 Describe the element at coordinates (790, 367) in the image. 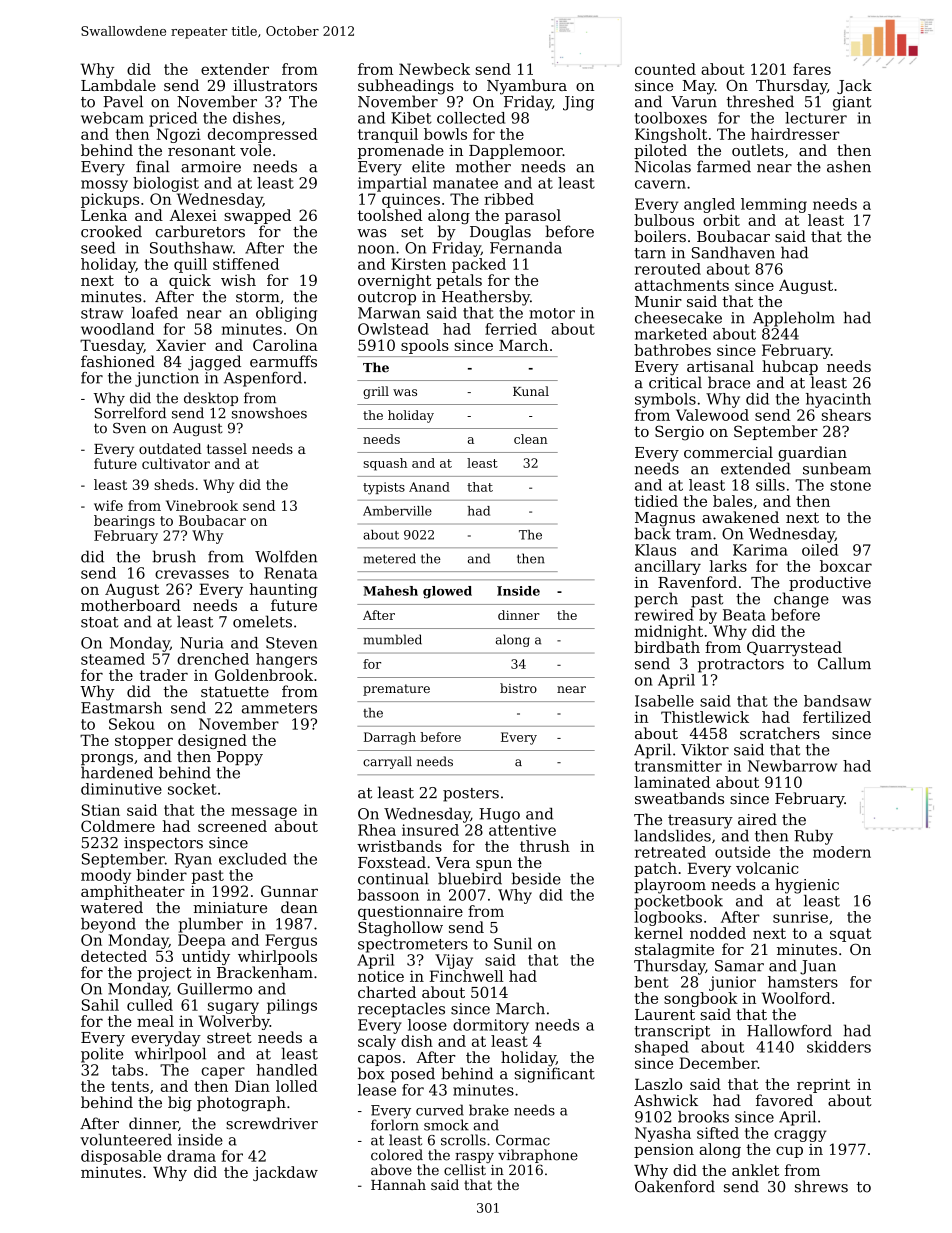

I see `hubcap` at that location.
